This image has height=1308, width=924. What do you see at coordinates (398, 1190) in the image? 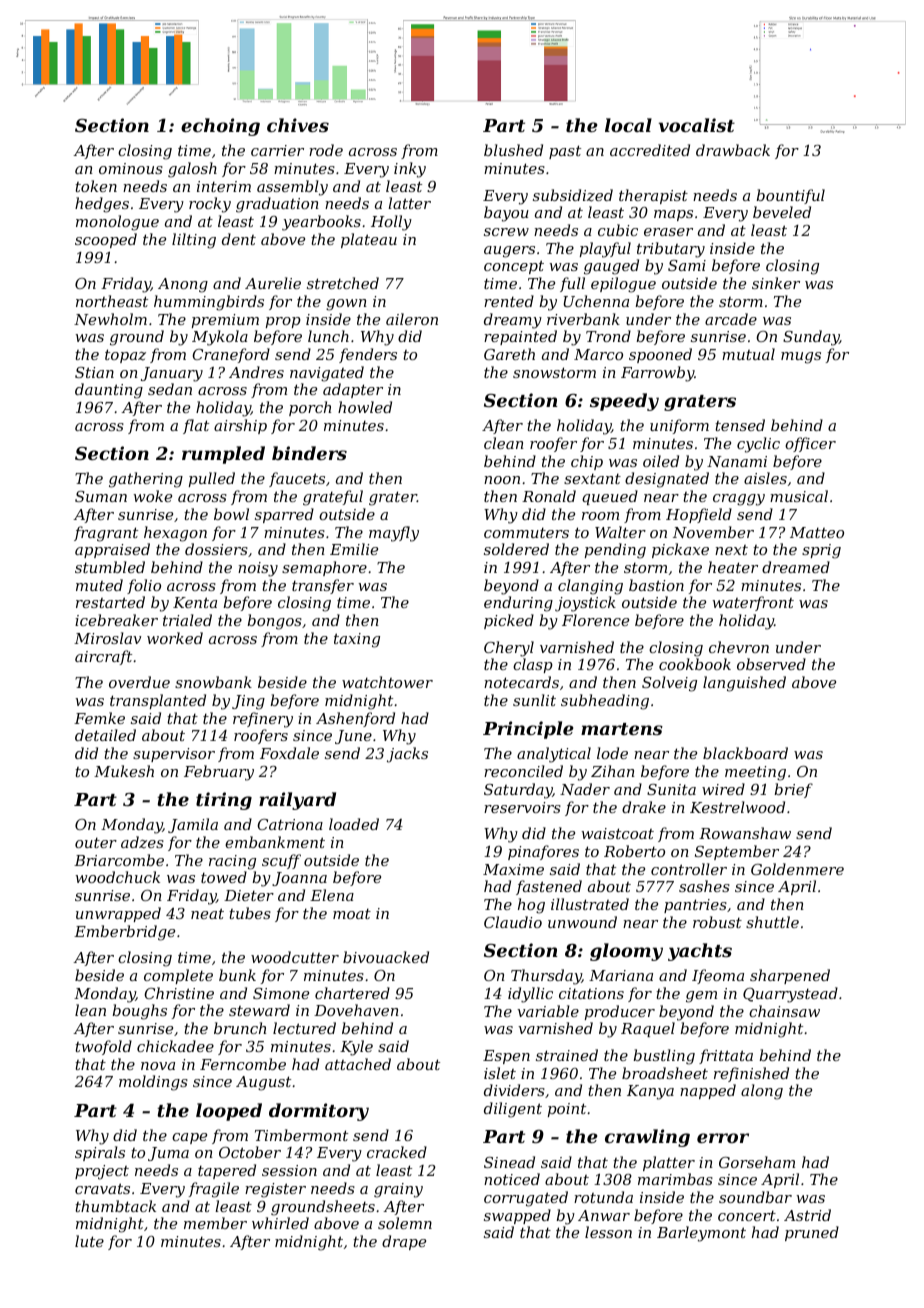
I see `grainy` at bounding box center [398, 1190].
